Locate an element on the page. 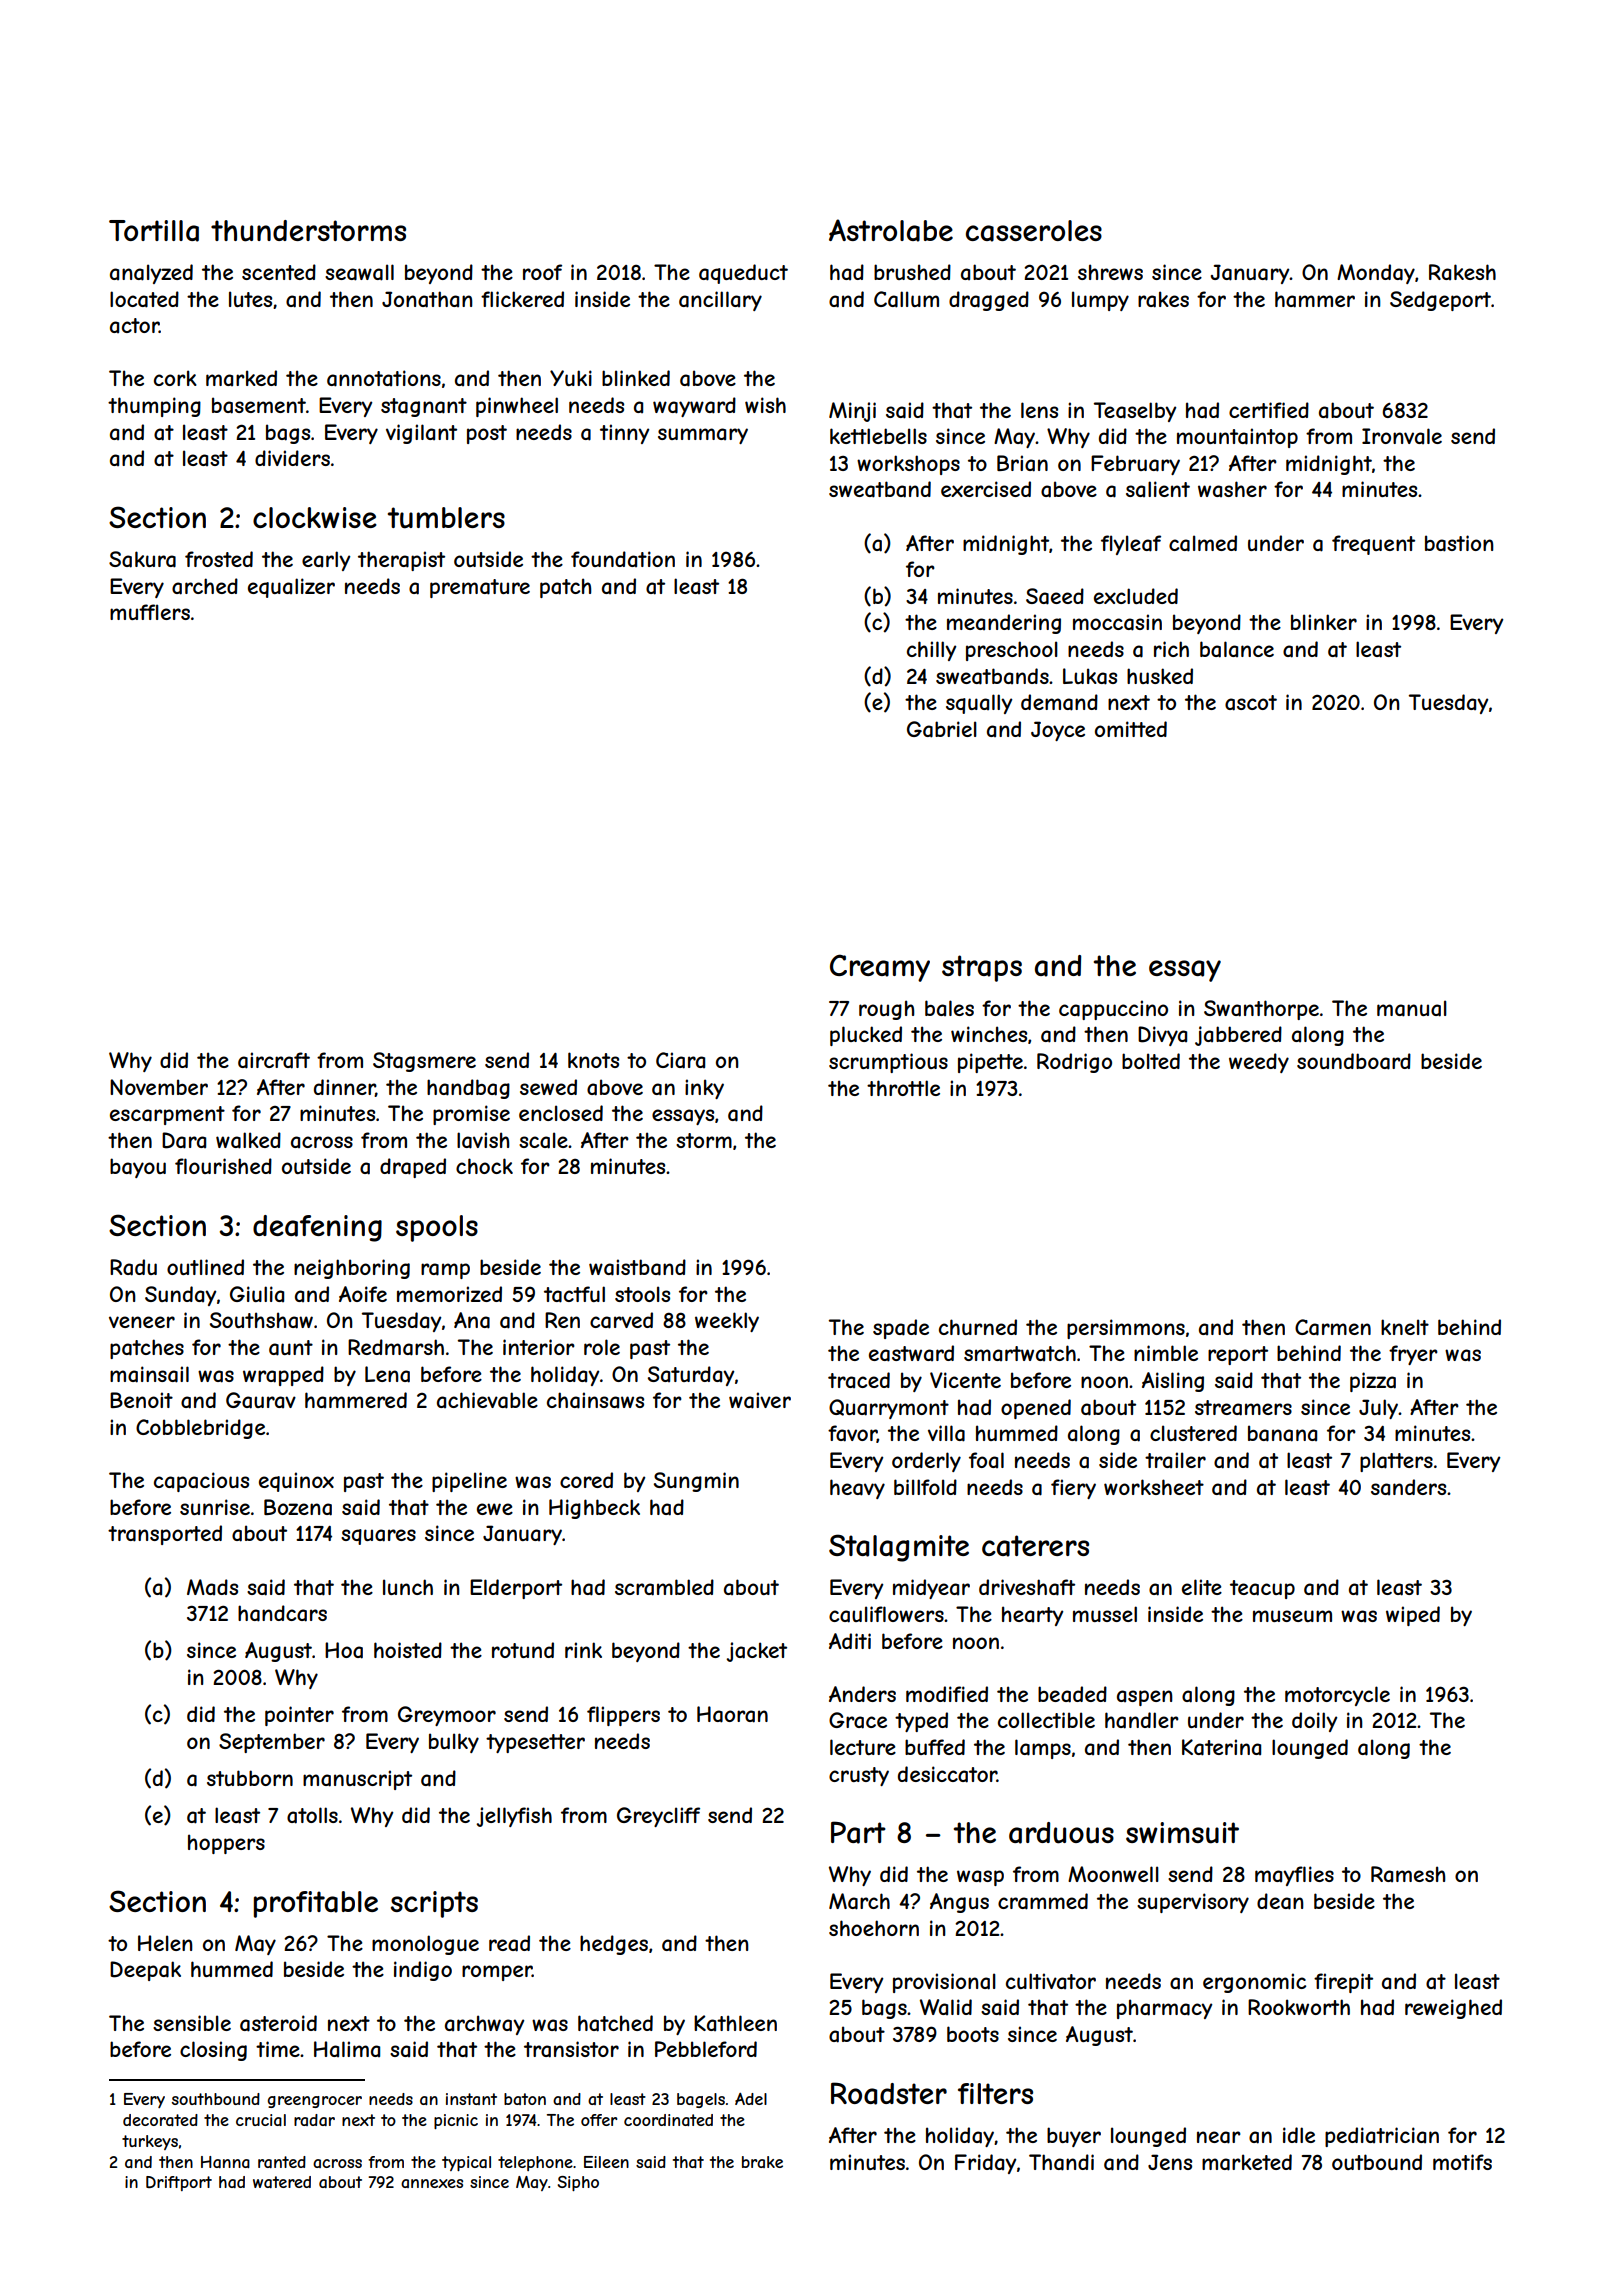 Image resolution: width=1620 pixels, height=2292 pixels. Monday is located at coordinates (1376, 274).
